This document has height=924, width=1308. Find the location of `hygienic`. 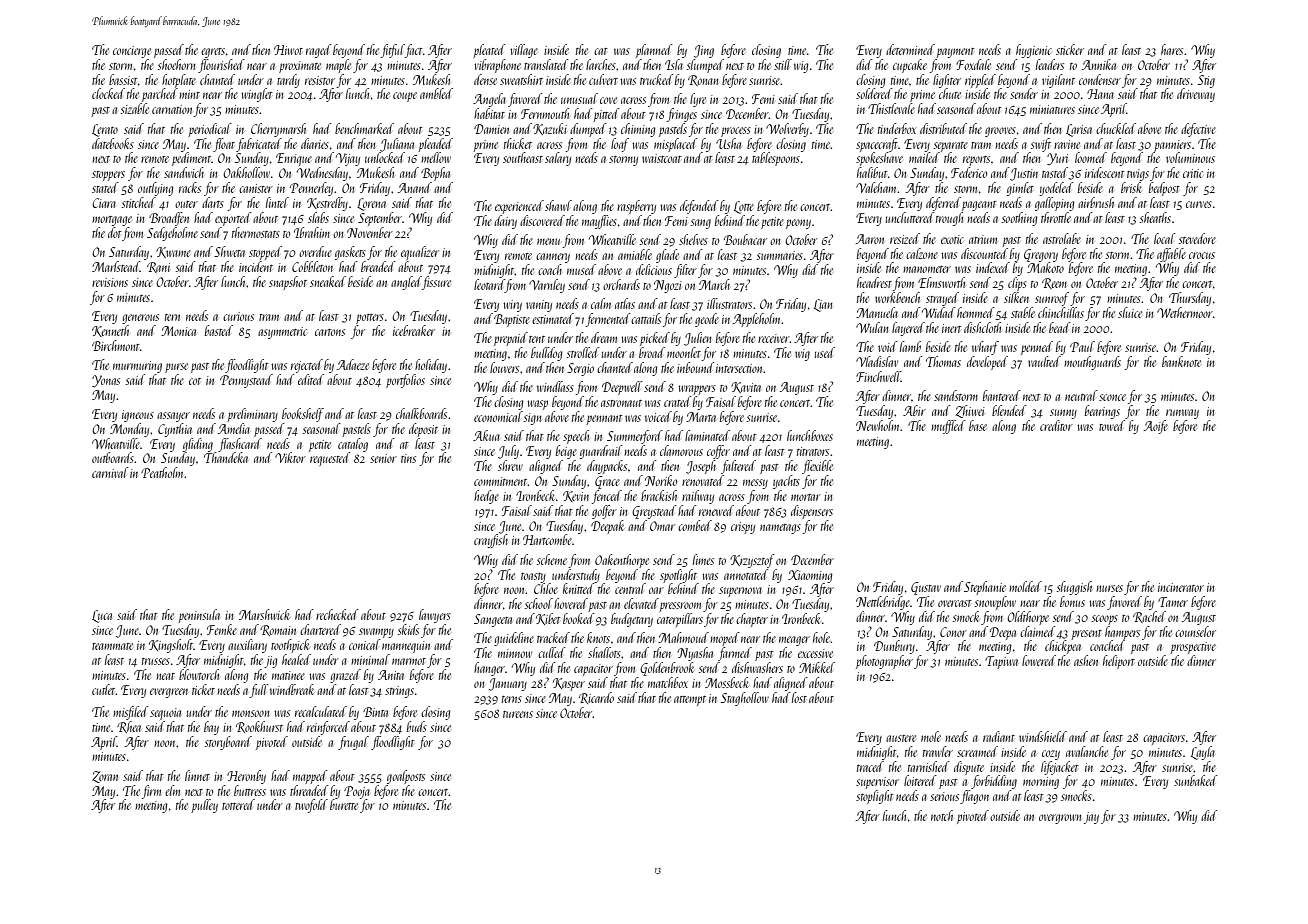

hygienic is located at coordinates (1034, 51).
